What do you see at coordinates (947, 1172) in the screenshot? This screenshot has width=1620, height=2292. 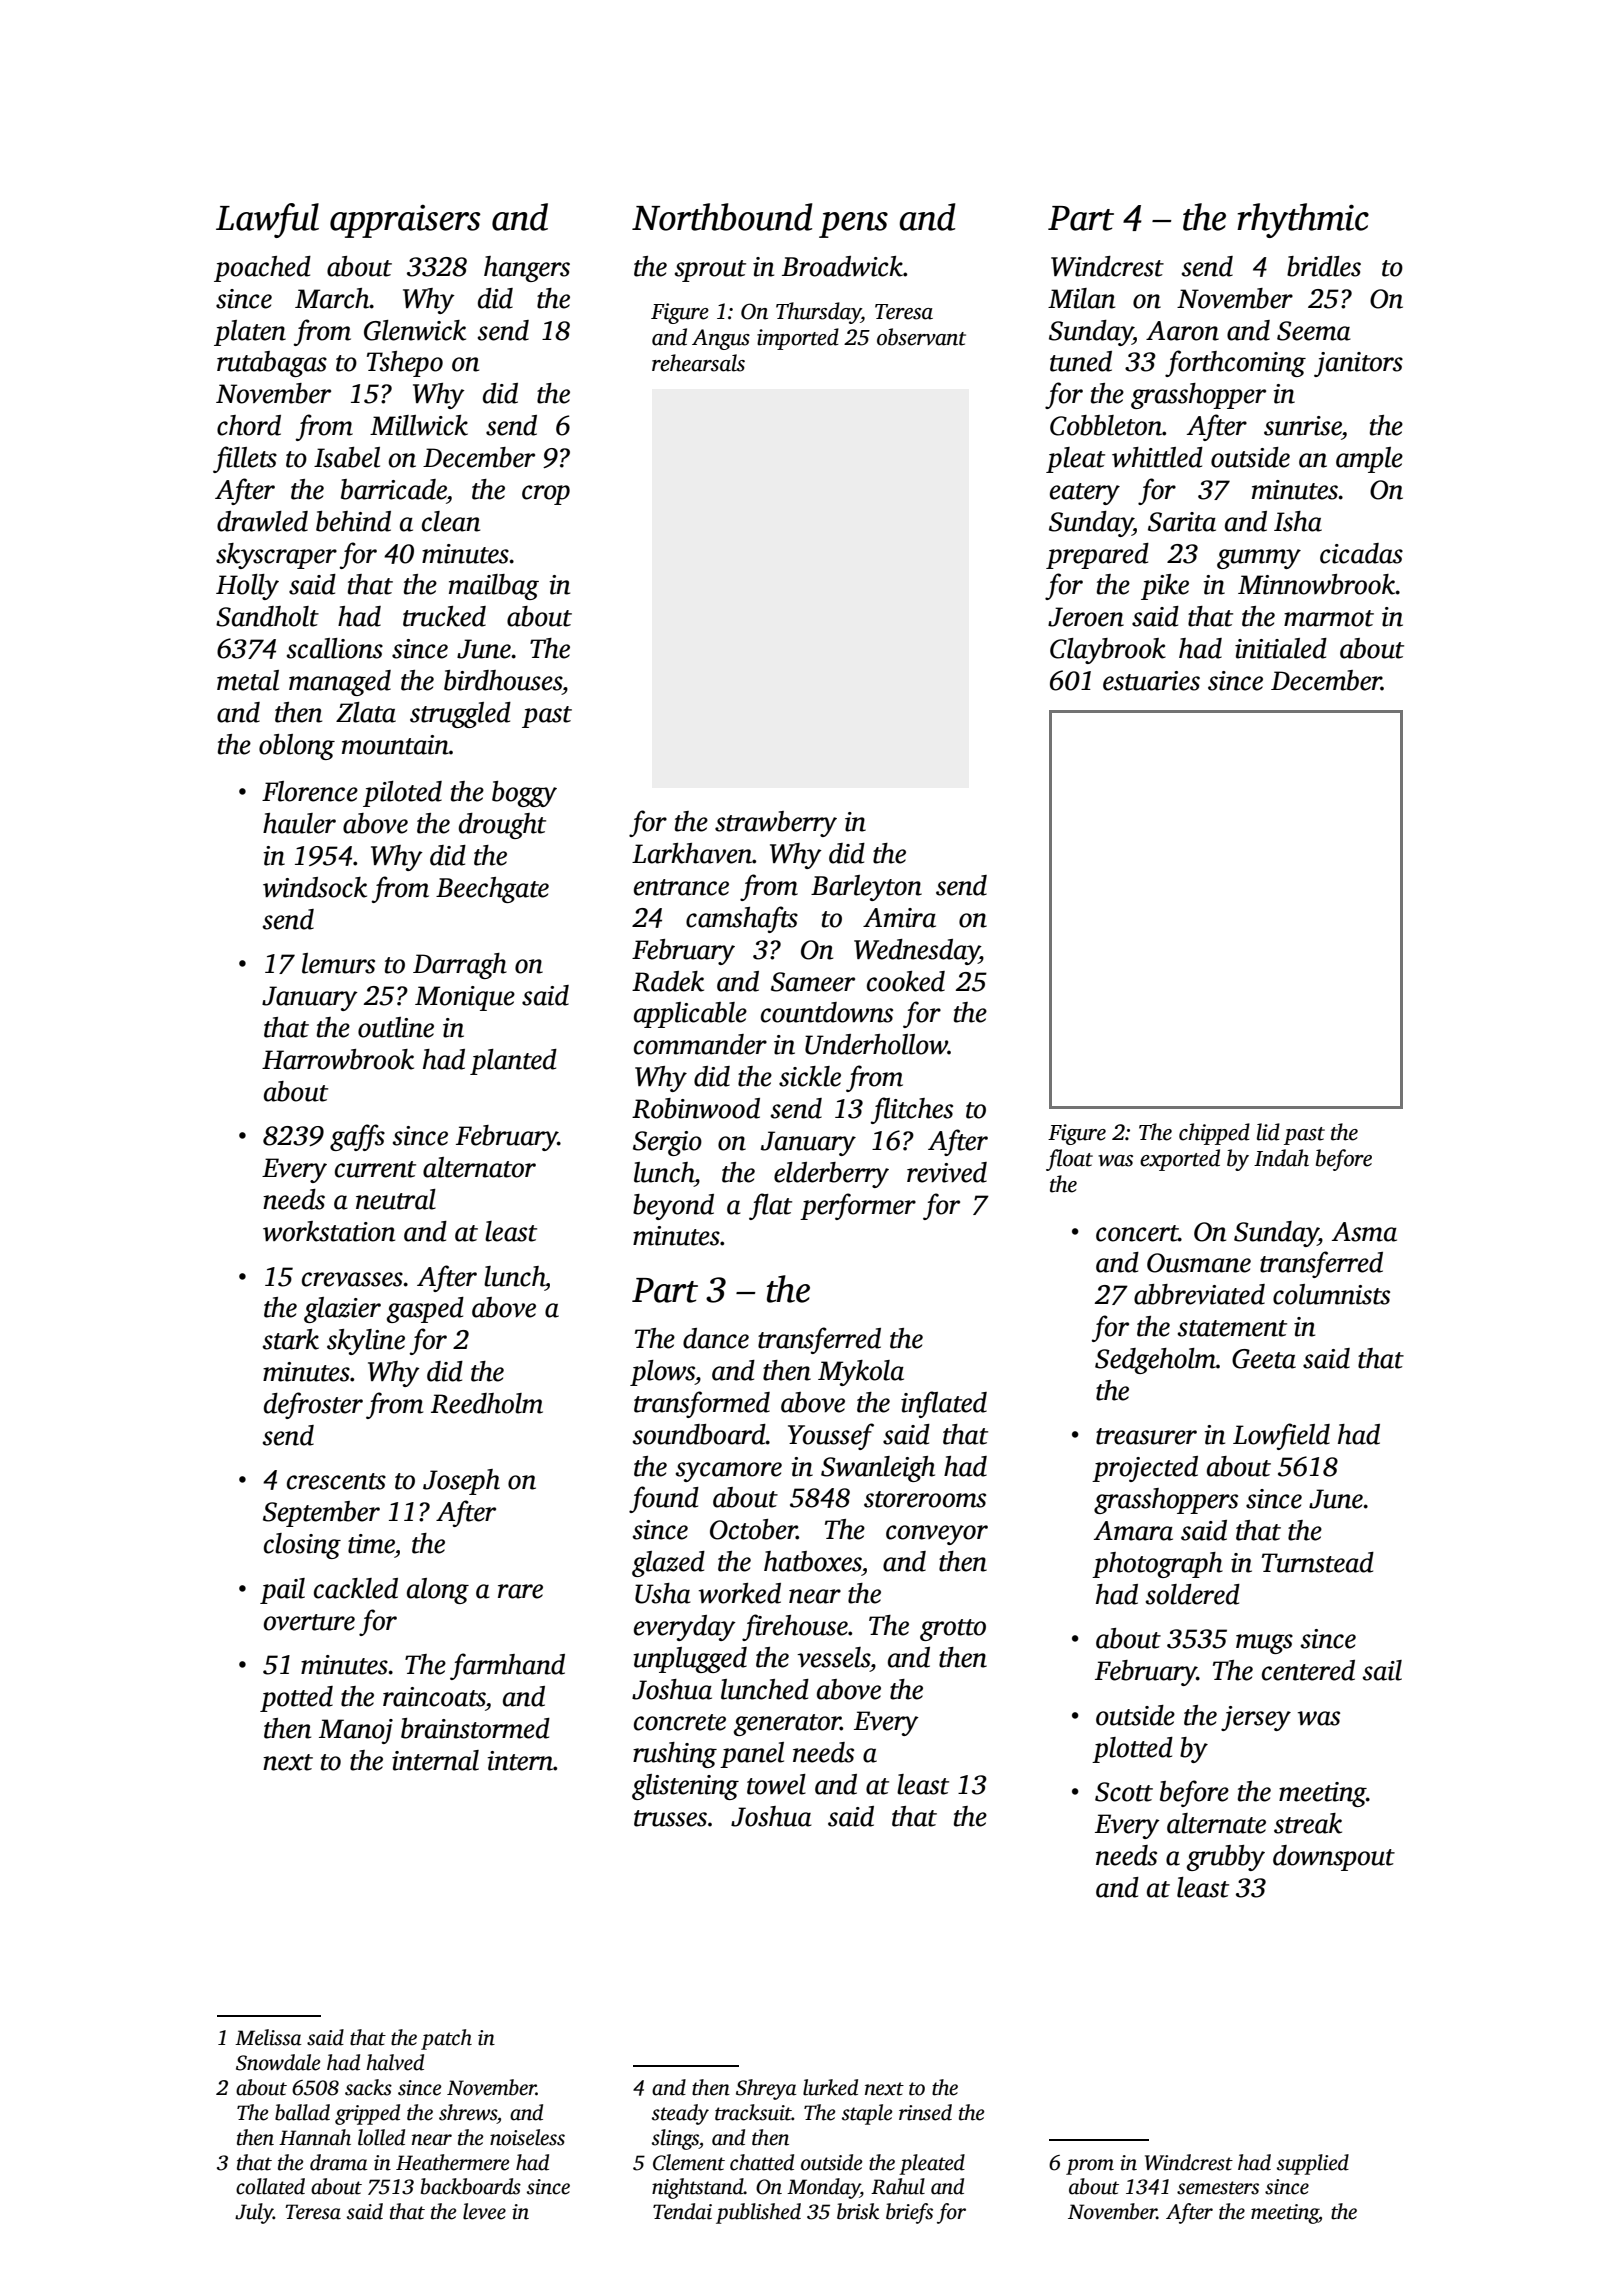 I see `revived` at bounding box center [947, 1172].
